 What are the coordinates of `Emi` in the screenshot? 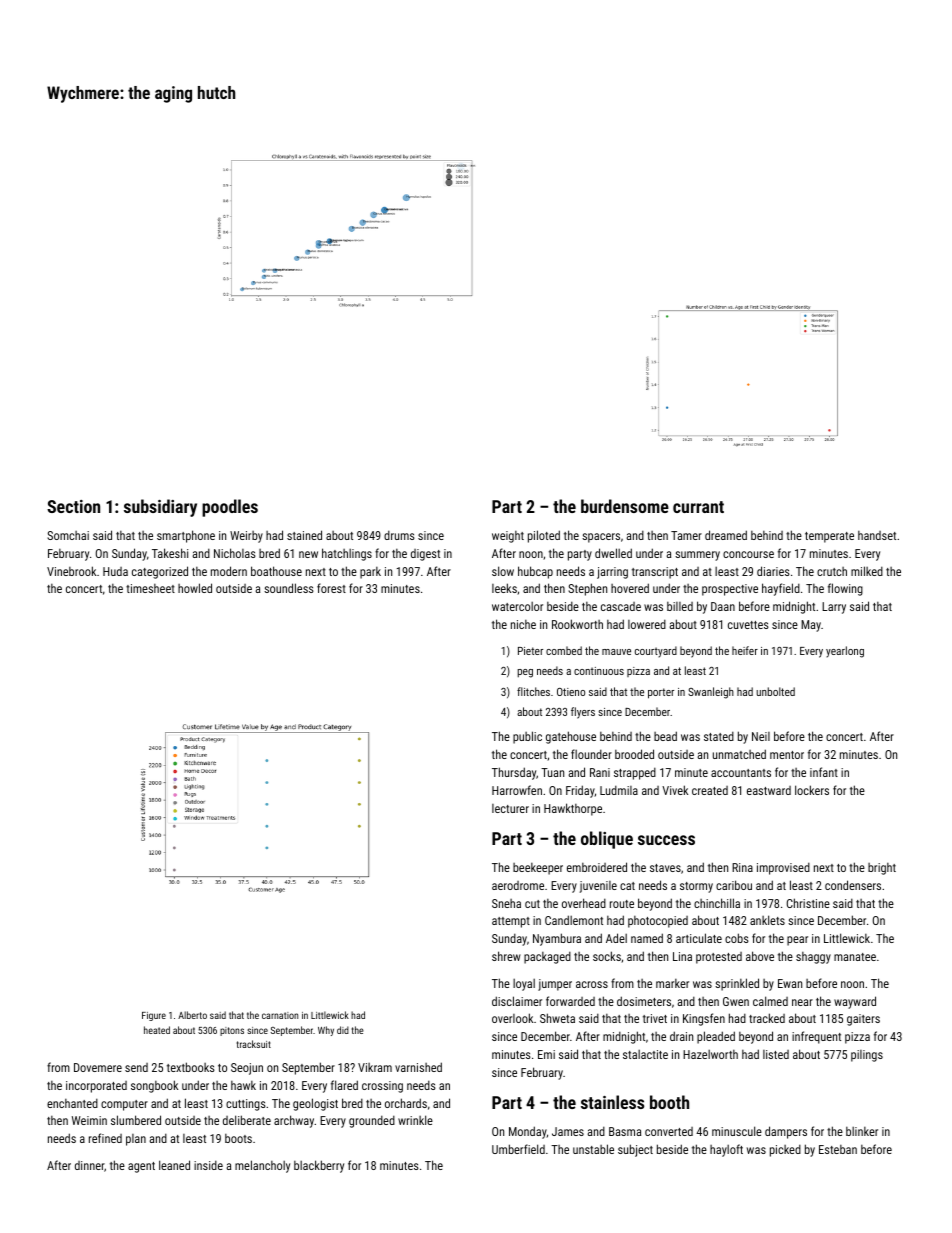 It's located at (546, 1054).
